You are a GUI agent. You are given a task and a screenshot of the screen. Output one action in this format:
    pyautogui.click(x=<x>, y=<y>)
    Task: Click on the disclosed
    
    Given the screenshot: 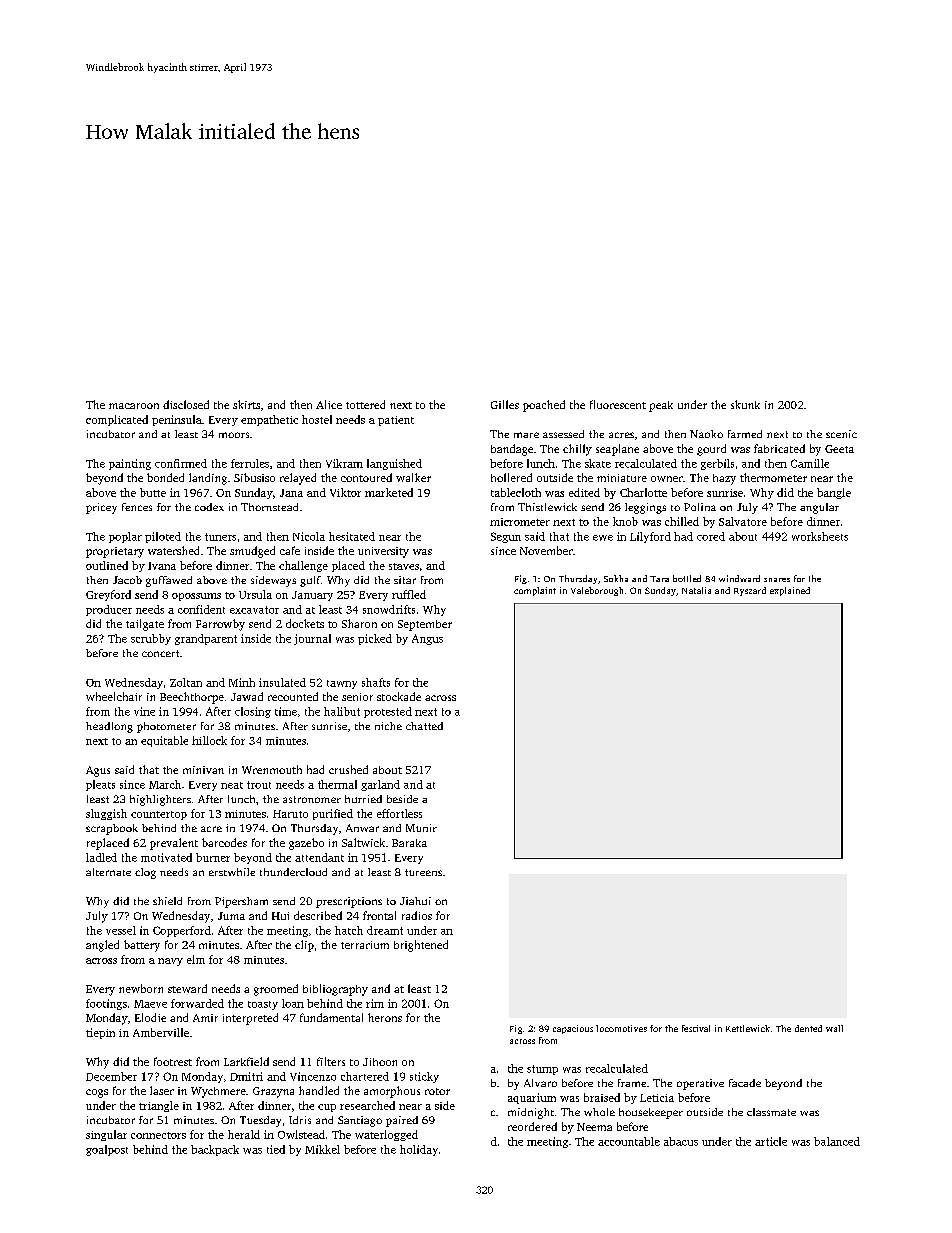 What is the action you would take?
    pyautogui.click(x=186, y=404)
